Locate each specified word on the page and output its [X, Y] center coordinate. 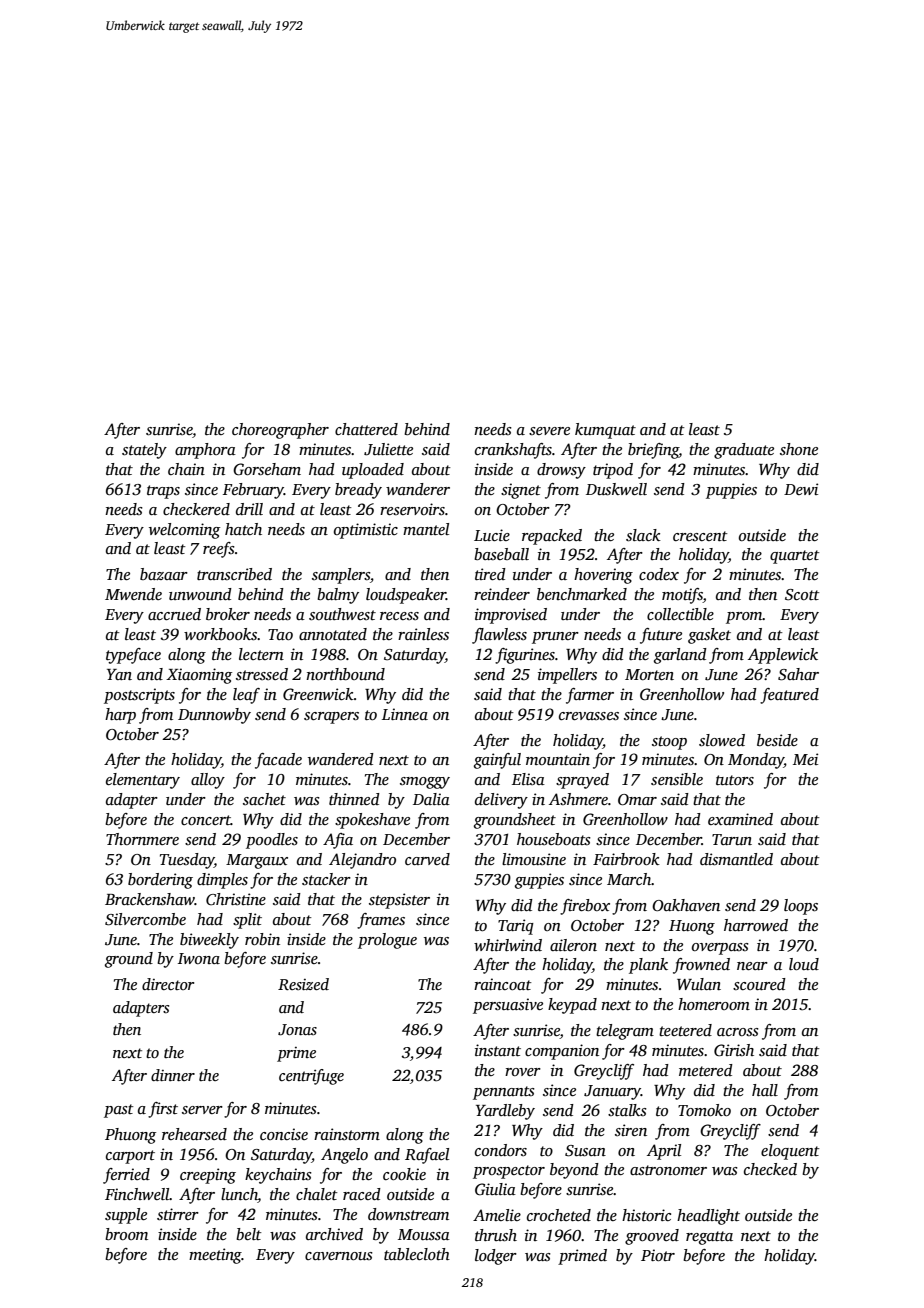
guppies [539, 881]
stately [144, 451]
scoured [759, 984]
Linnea [405, 714]
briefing [653, 451]
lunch [239, 1195]
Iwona [199, 958]
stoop [669, 743]
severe [549, 431]
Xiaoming [199, 676]
